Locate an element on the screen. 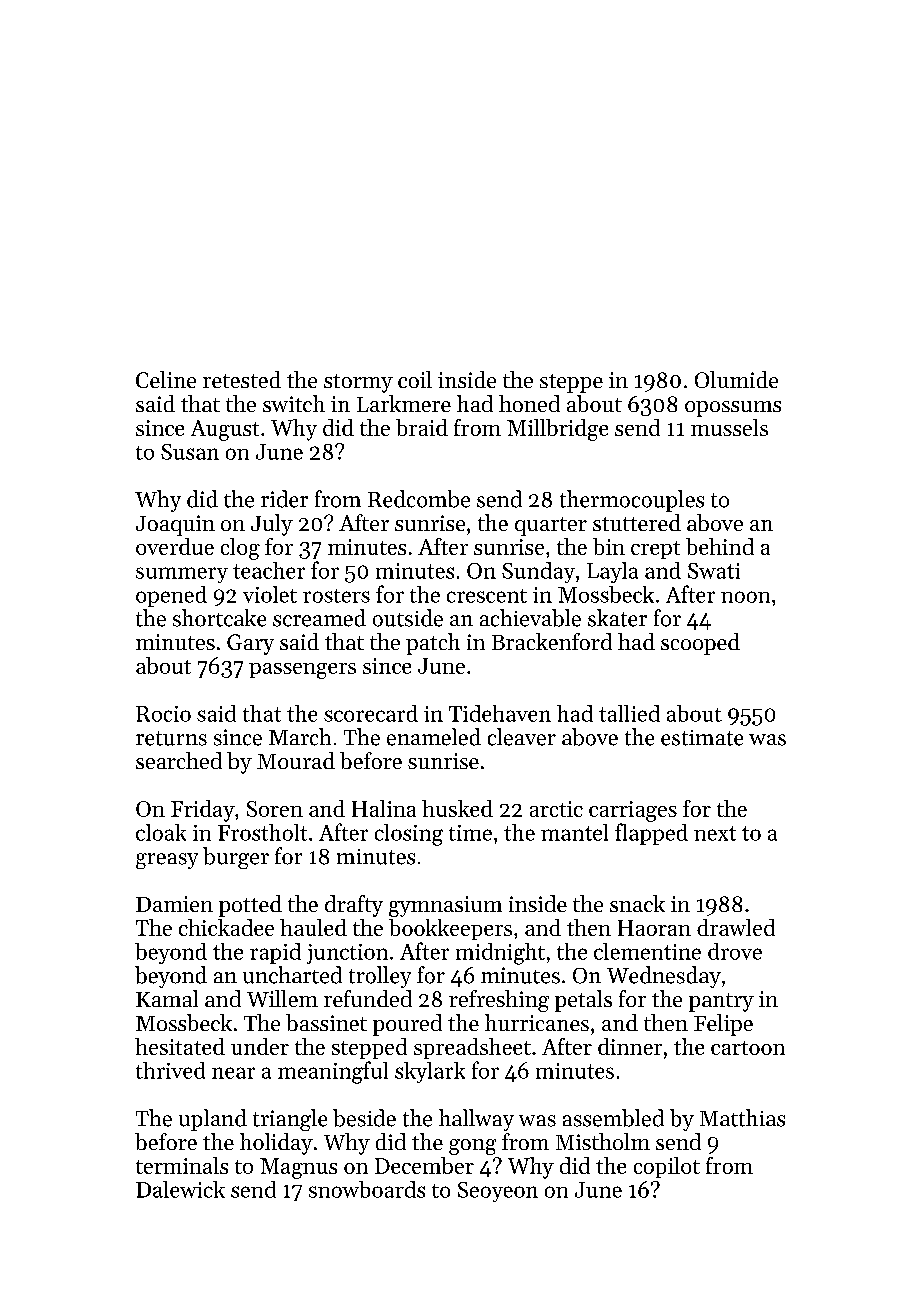 This screenshot has width=924, height=1314. scooped is located at coordinates (700, 644).
